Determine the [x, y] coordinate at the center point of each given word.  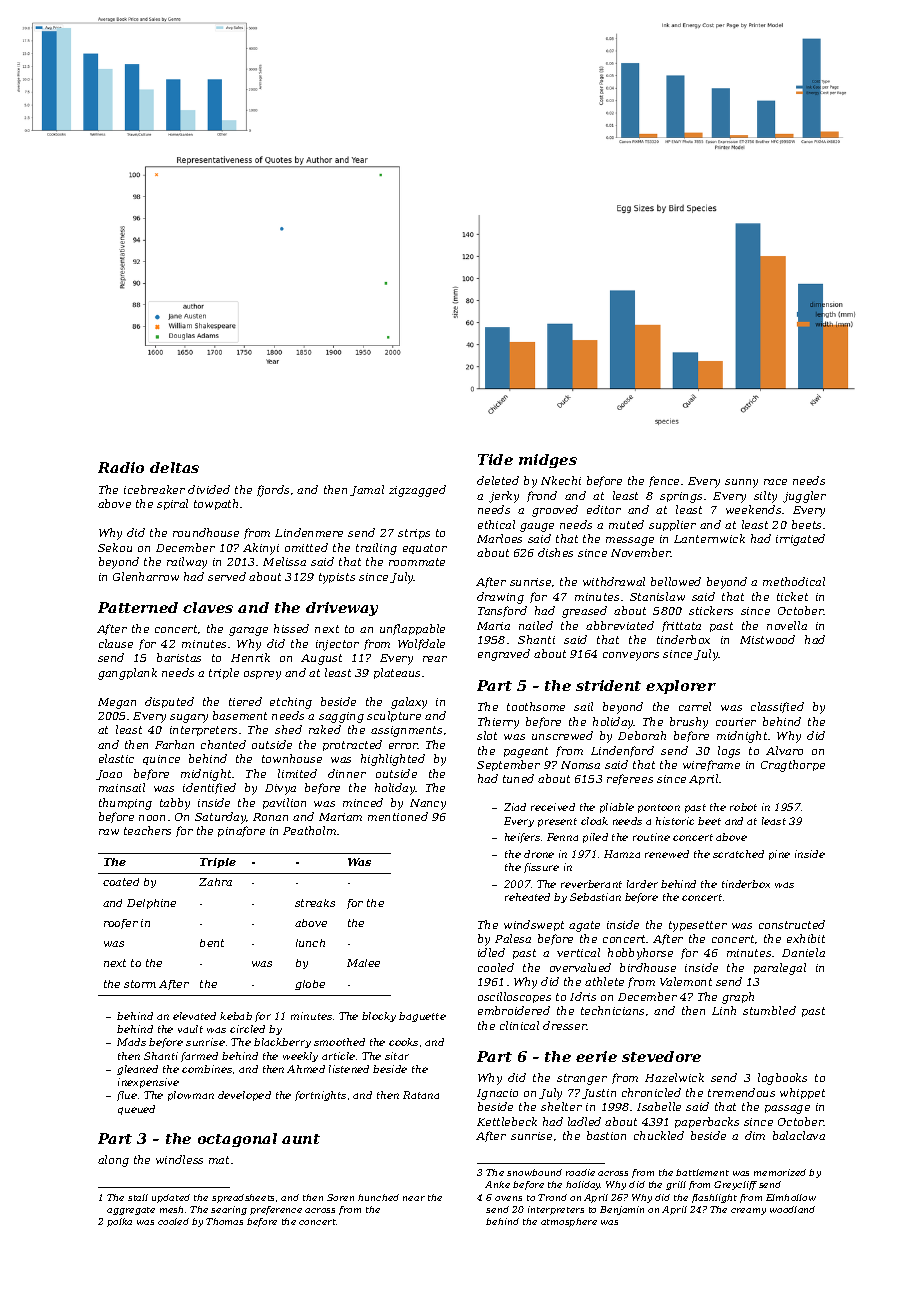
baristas [179, 657]
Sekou [115, 547]
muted [626, 524]
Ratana [421, 1095]
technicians [612, 1010]
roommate [417, 562]
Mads [131, 1042]
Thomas [224, 1221]
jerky [504, 497]
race [775, 482]
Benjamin [622, 1210]
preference [276, 1210]
